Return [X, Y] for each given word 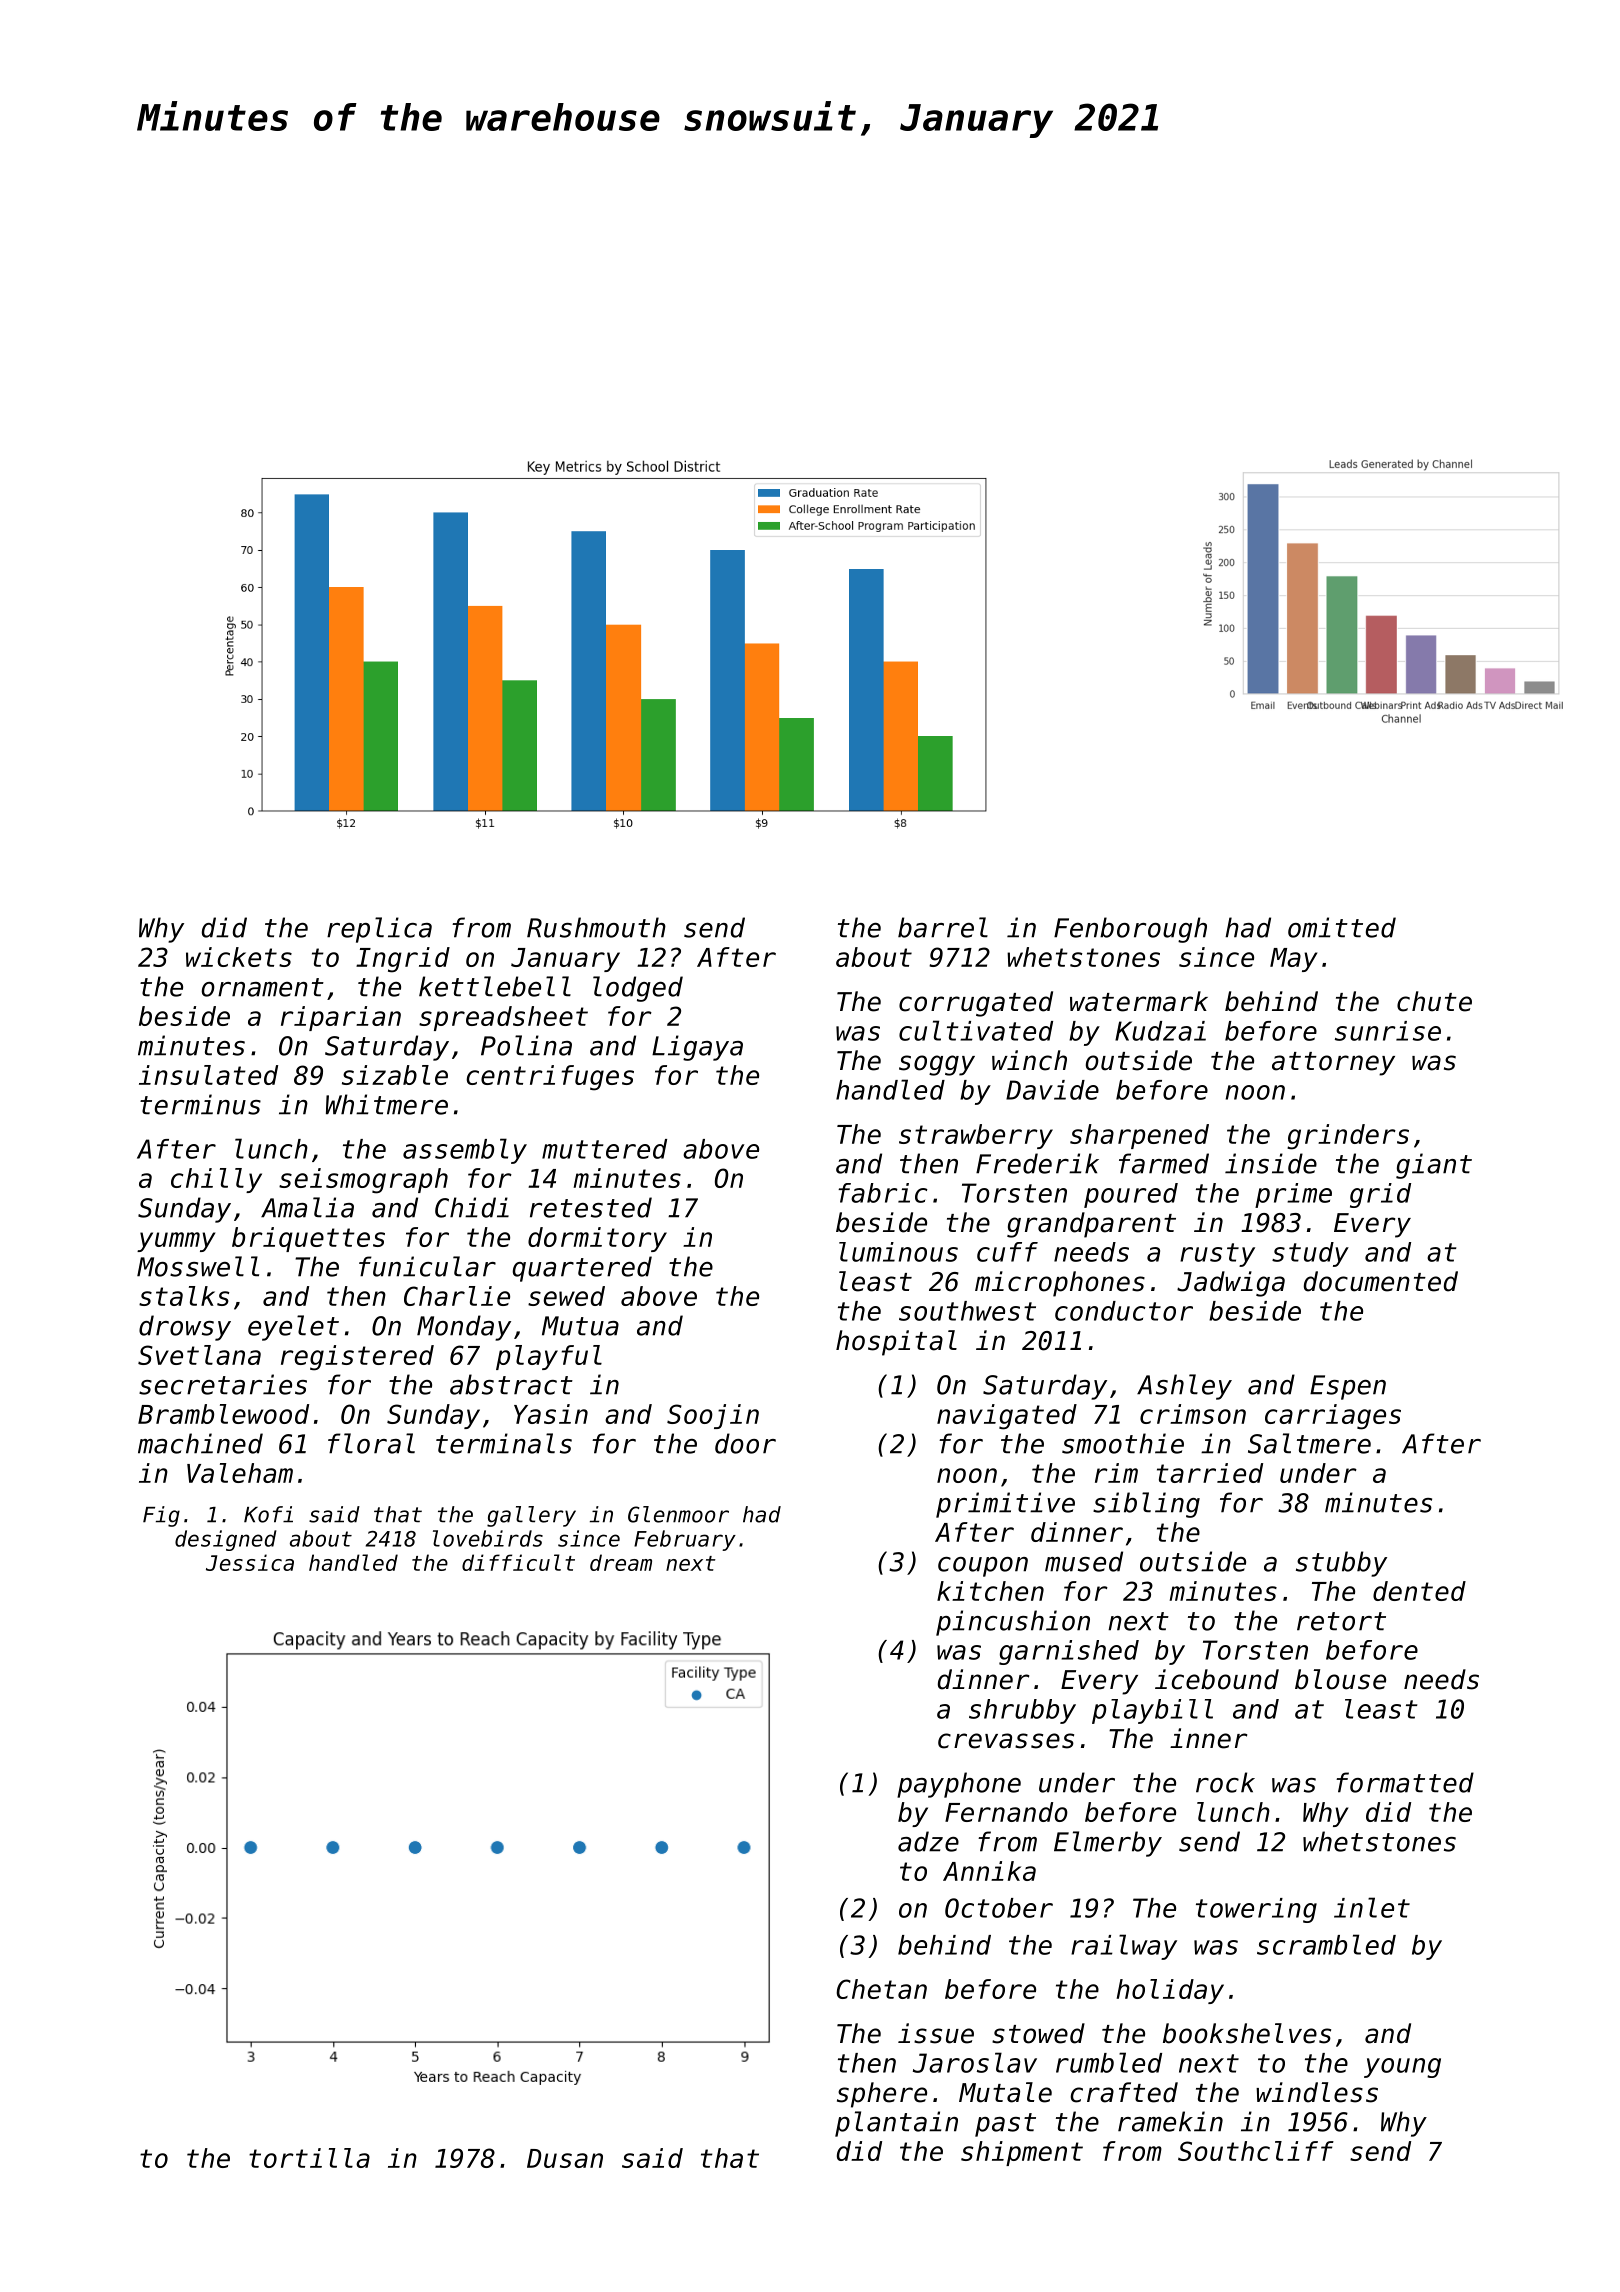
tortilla [309, 2158]
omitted [1342, 927]
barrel [943, 927]
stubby [1341, 1564]
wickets [239, 957]
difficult [518, 1562]
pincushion [1013, 1623]
